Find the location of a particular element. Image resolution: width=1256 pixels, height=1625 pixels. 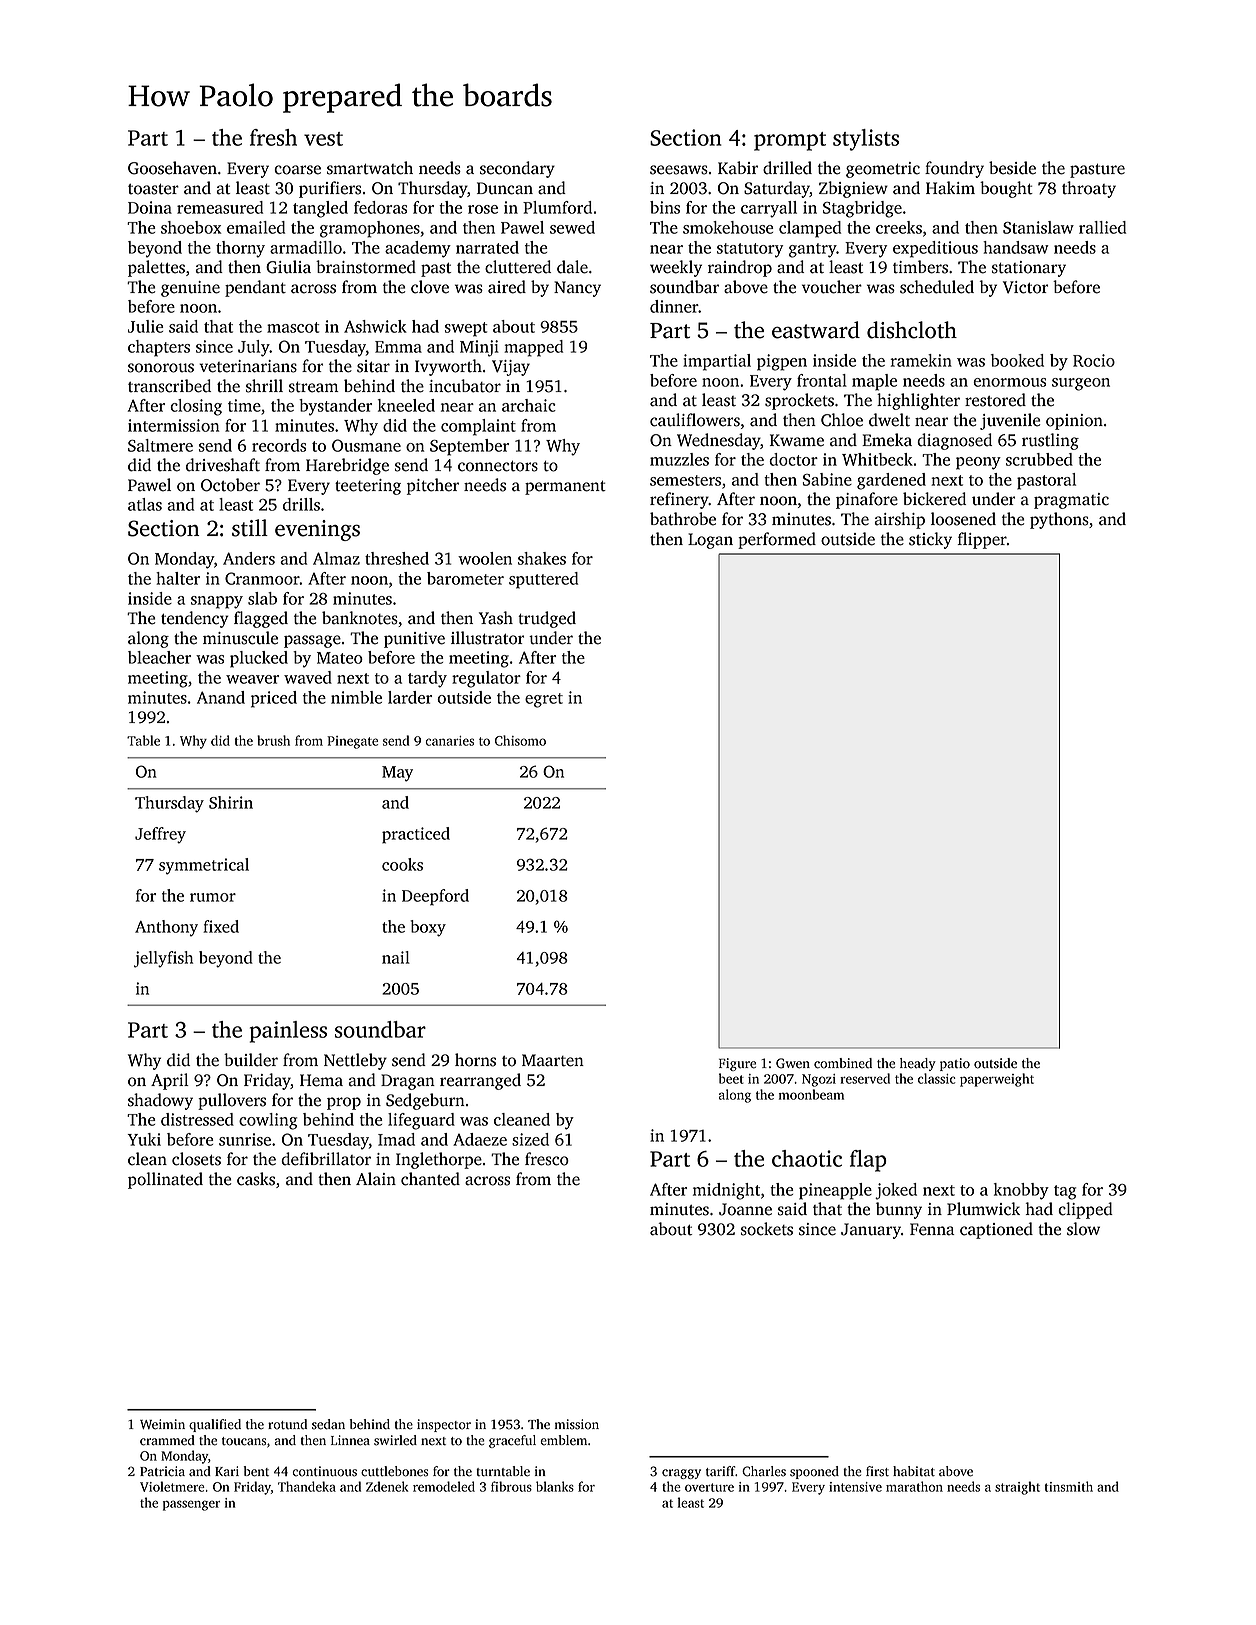

Goosehaven is located at coordinates (172, 168).
